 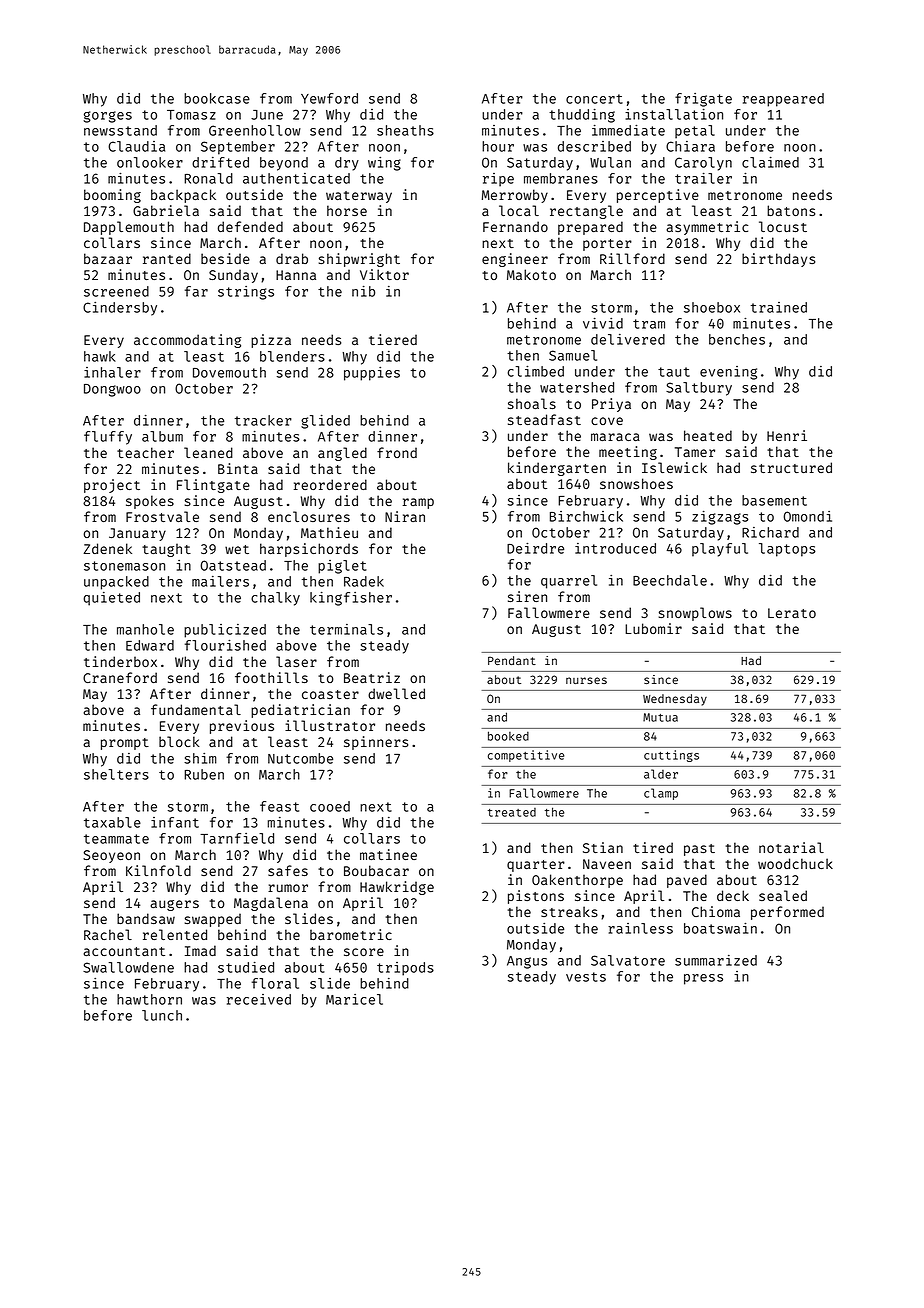 What do you see at coordinates (808, 516) in the page?
I see `Omondi` at bounding box center [808, 516].
